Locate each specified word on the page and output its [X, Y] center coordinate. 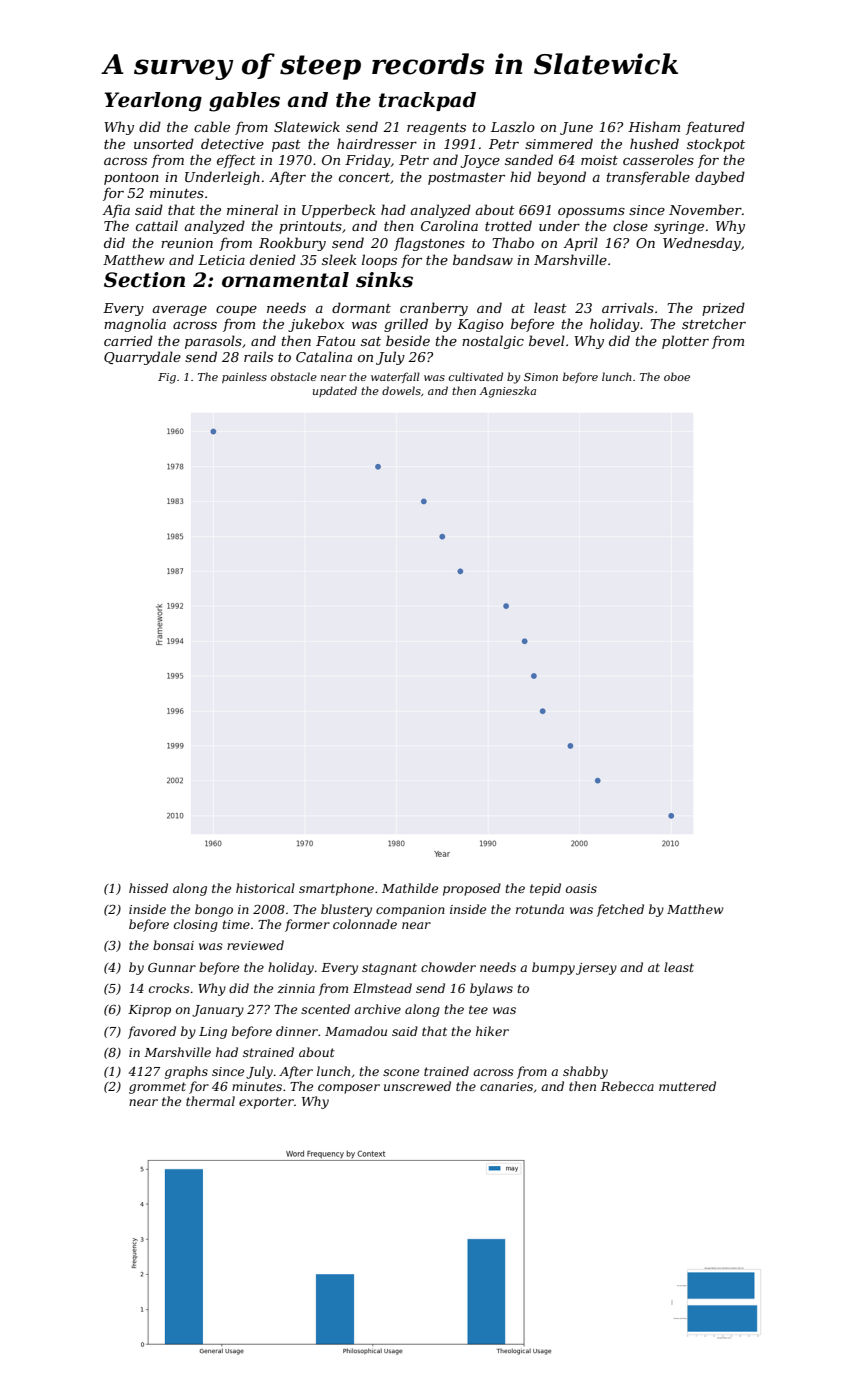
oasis [581, 888]
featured [715, 128]
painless [244, 377]
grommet [157, 1088]
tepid [545, 889]
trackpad [427, 101]
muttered [687, 1086]
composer [349, 1089]
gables [244, 102]
